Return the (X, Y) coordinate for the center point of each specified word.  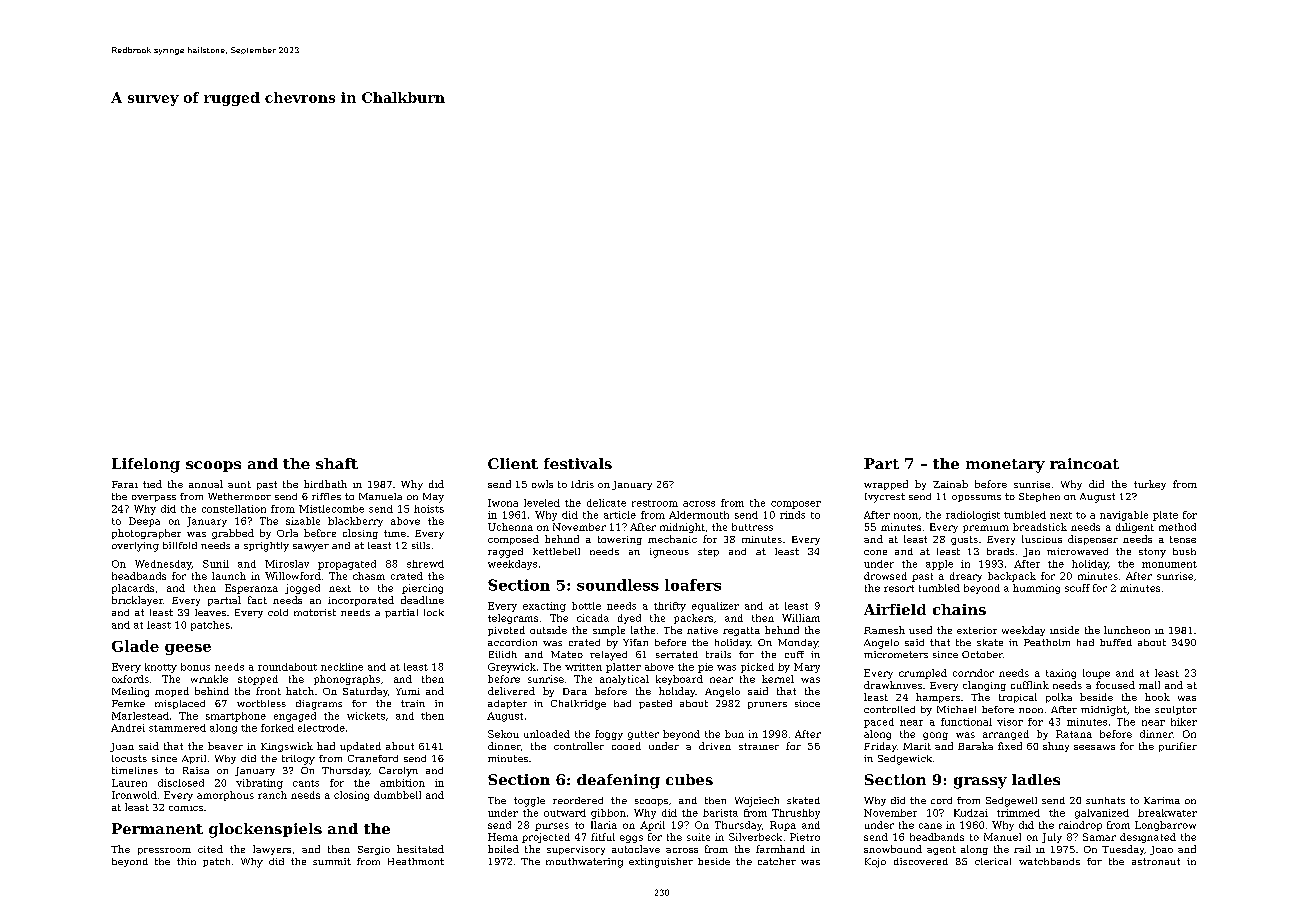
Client (513, 463)
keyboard (679, 680)
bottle (586, 606)
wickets (366, 716)
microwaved (1077, 551)
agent (941, 850)
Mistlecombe (331, 509)
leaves (210, 612)
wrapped (886, 485)
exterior (977, 630)
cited (210, 849)
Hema (503, 837)
